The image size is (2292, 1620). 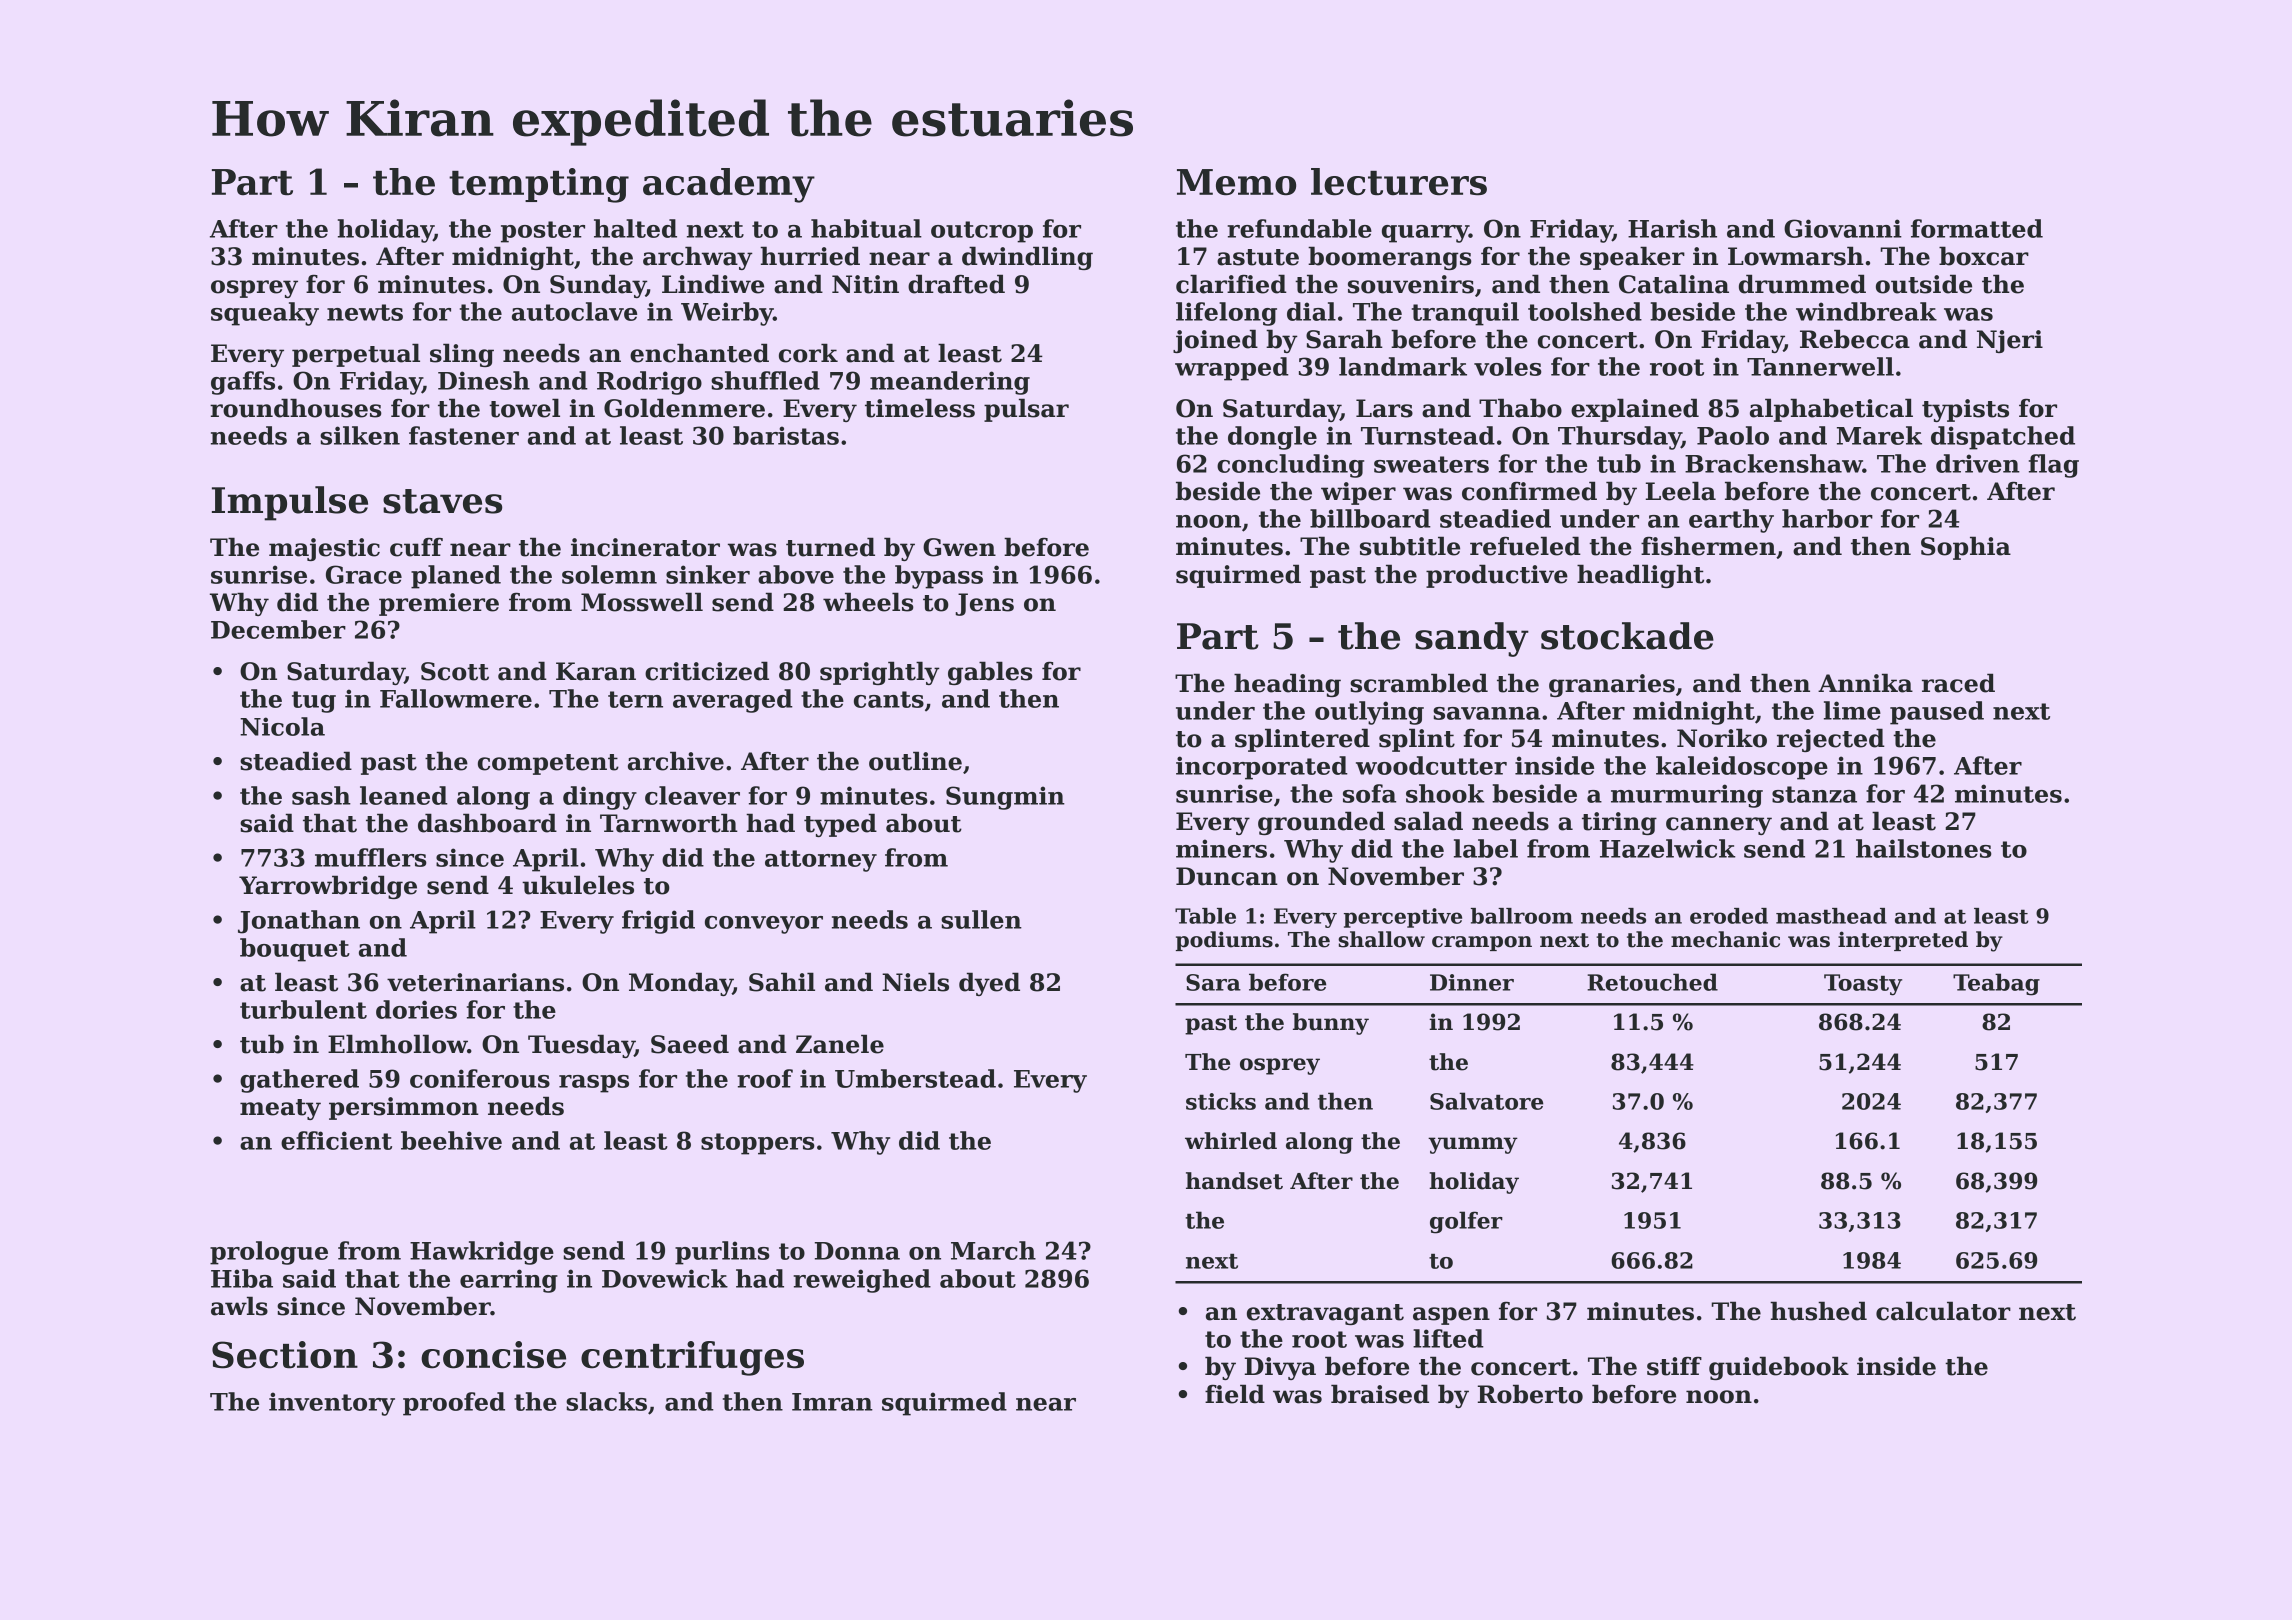 I want to click on stanza, so click(x=1814, y=794).
